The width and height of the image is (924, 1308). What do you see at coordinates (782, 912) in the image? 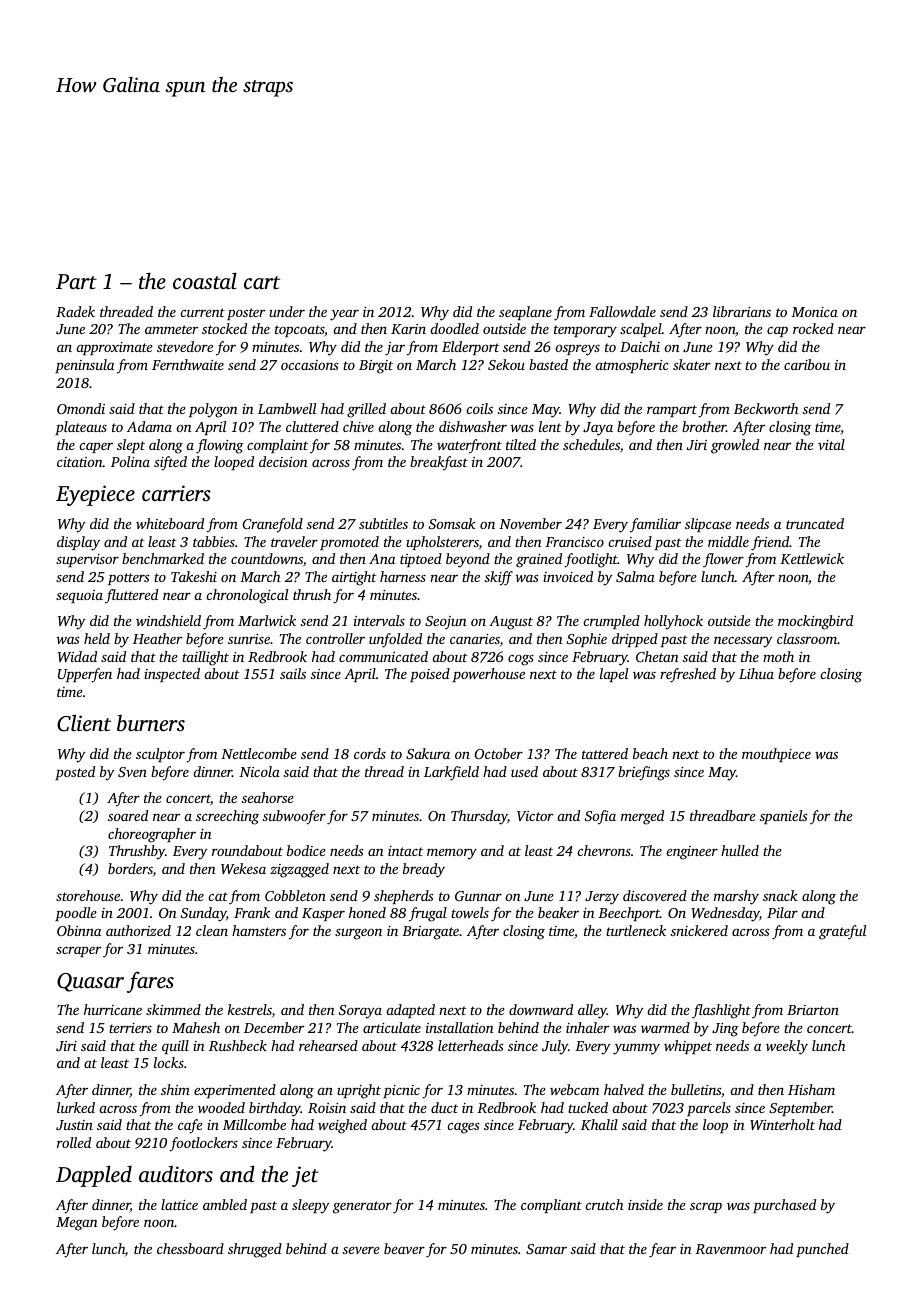
I see `Pilar` at bounding box center [782, 912].
